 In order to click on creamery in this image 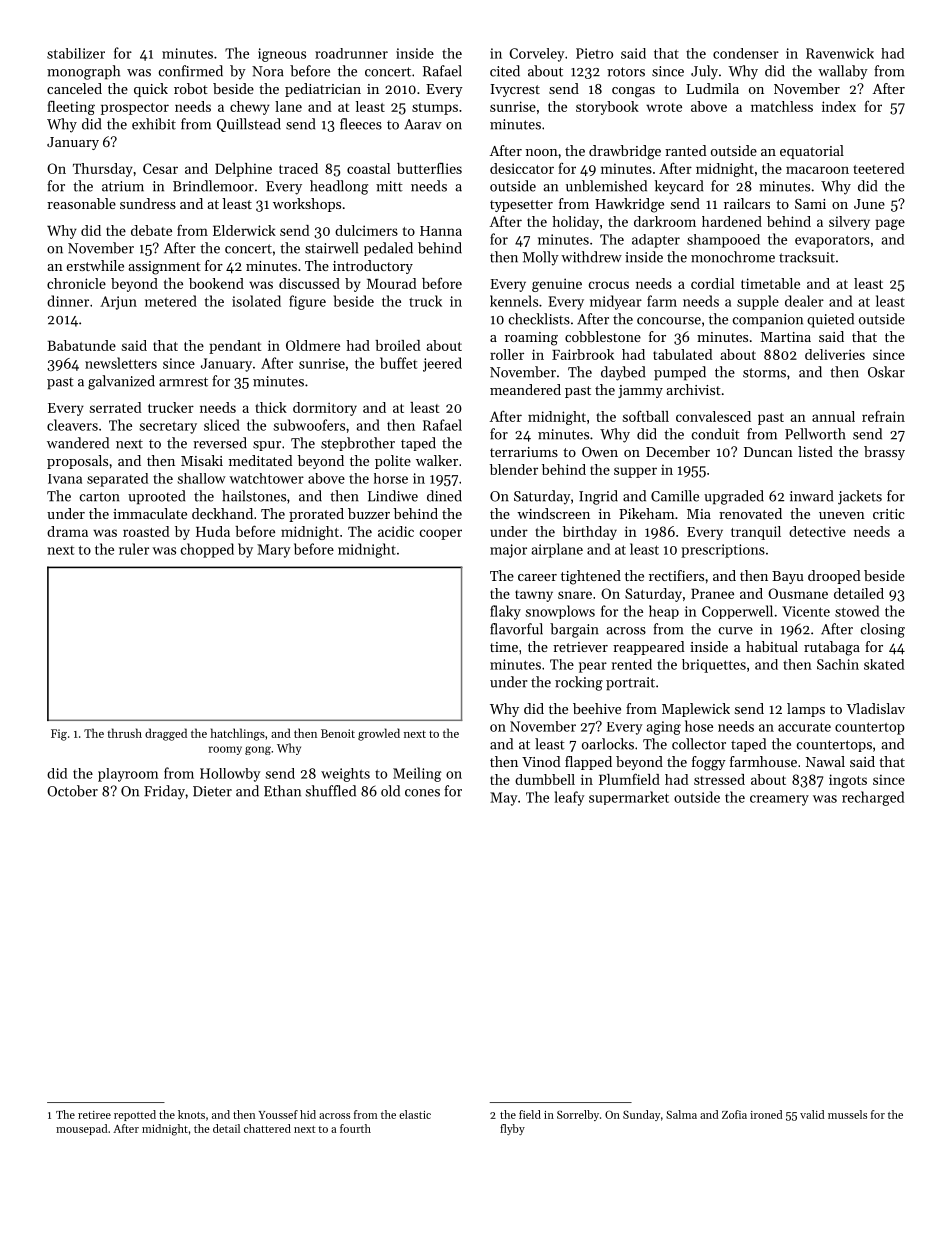, I will do `click(779, 800)`.
